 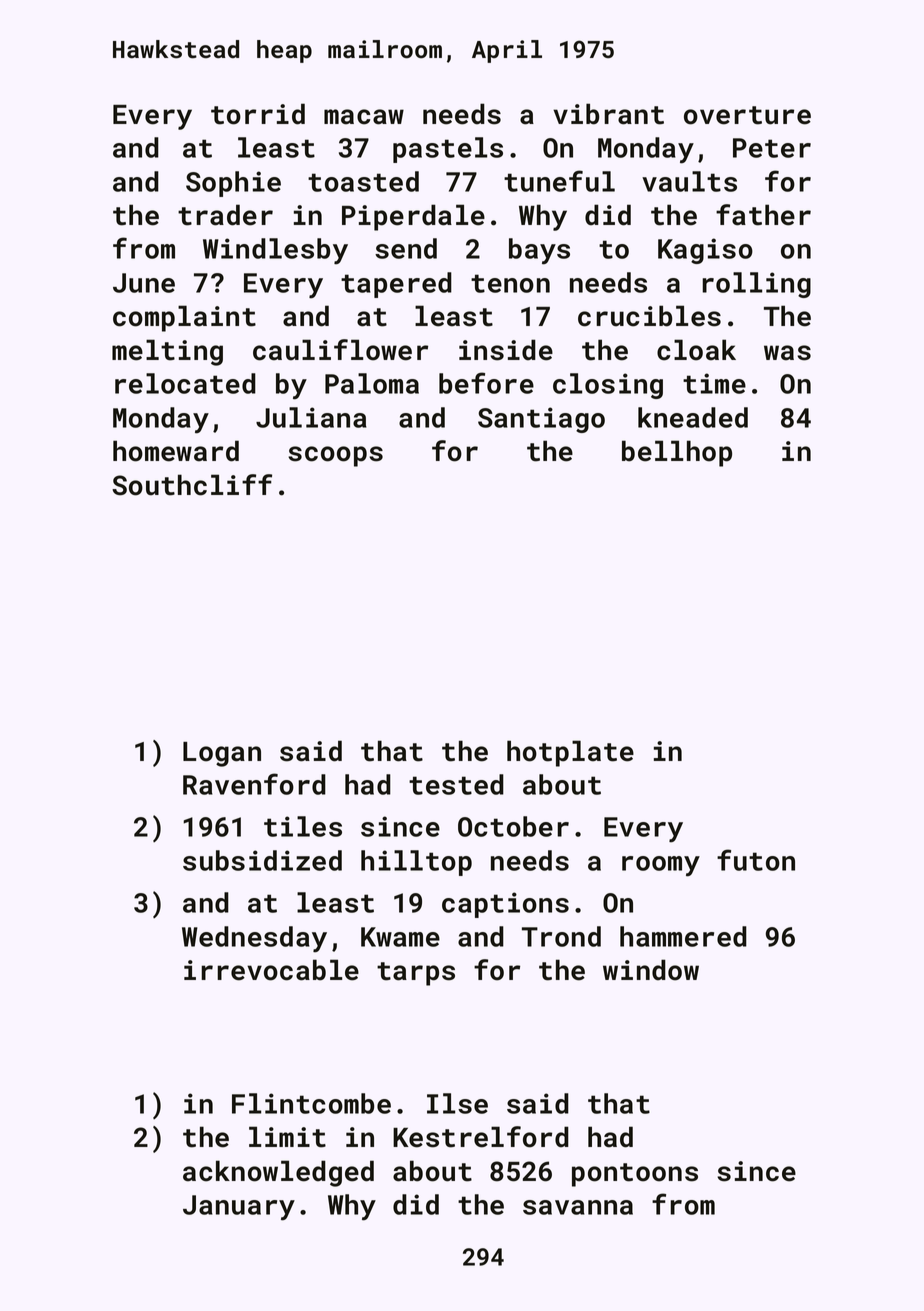 I want to click on Logan, so click(x=222, y=754).
